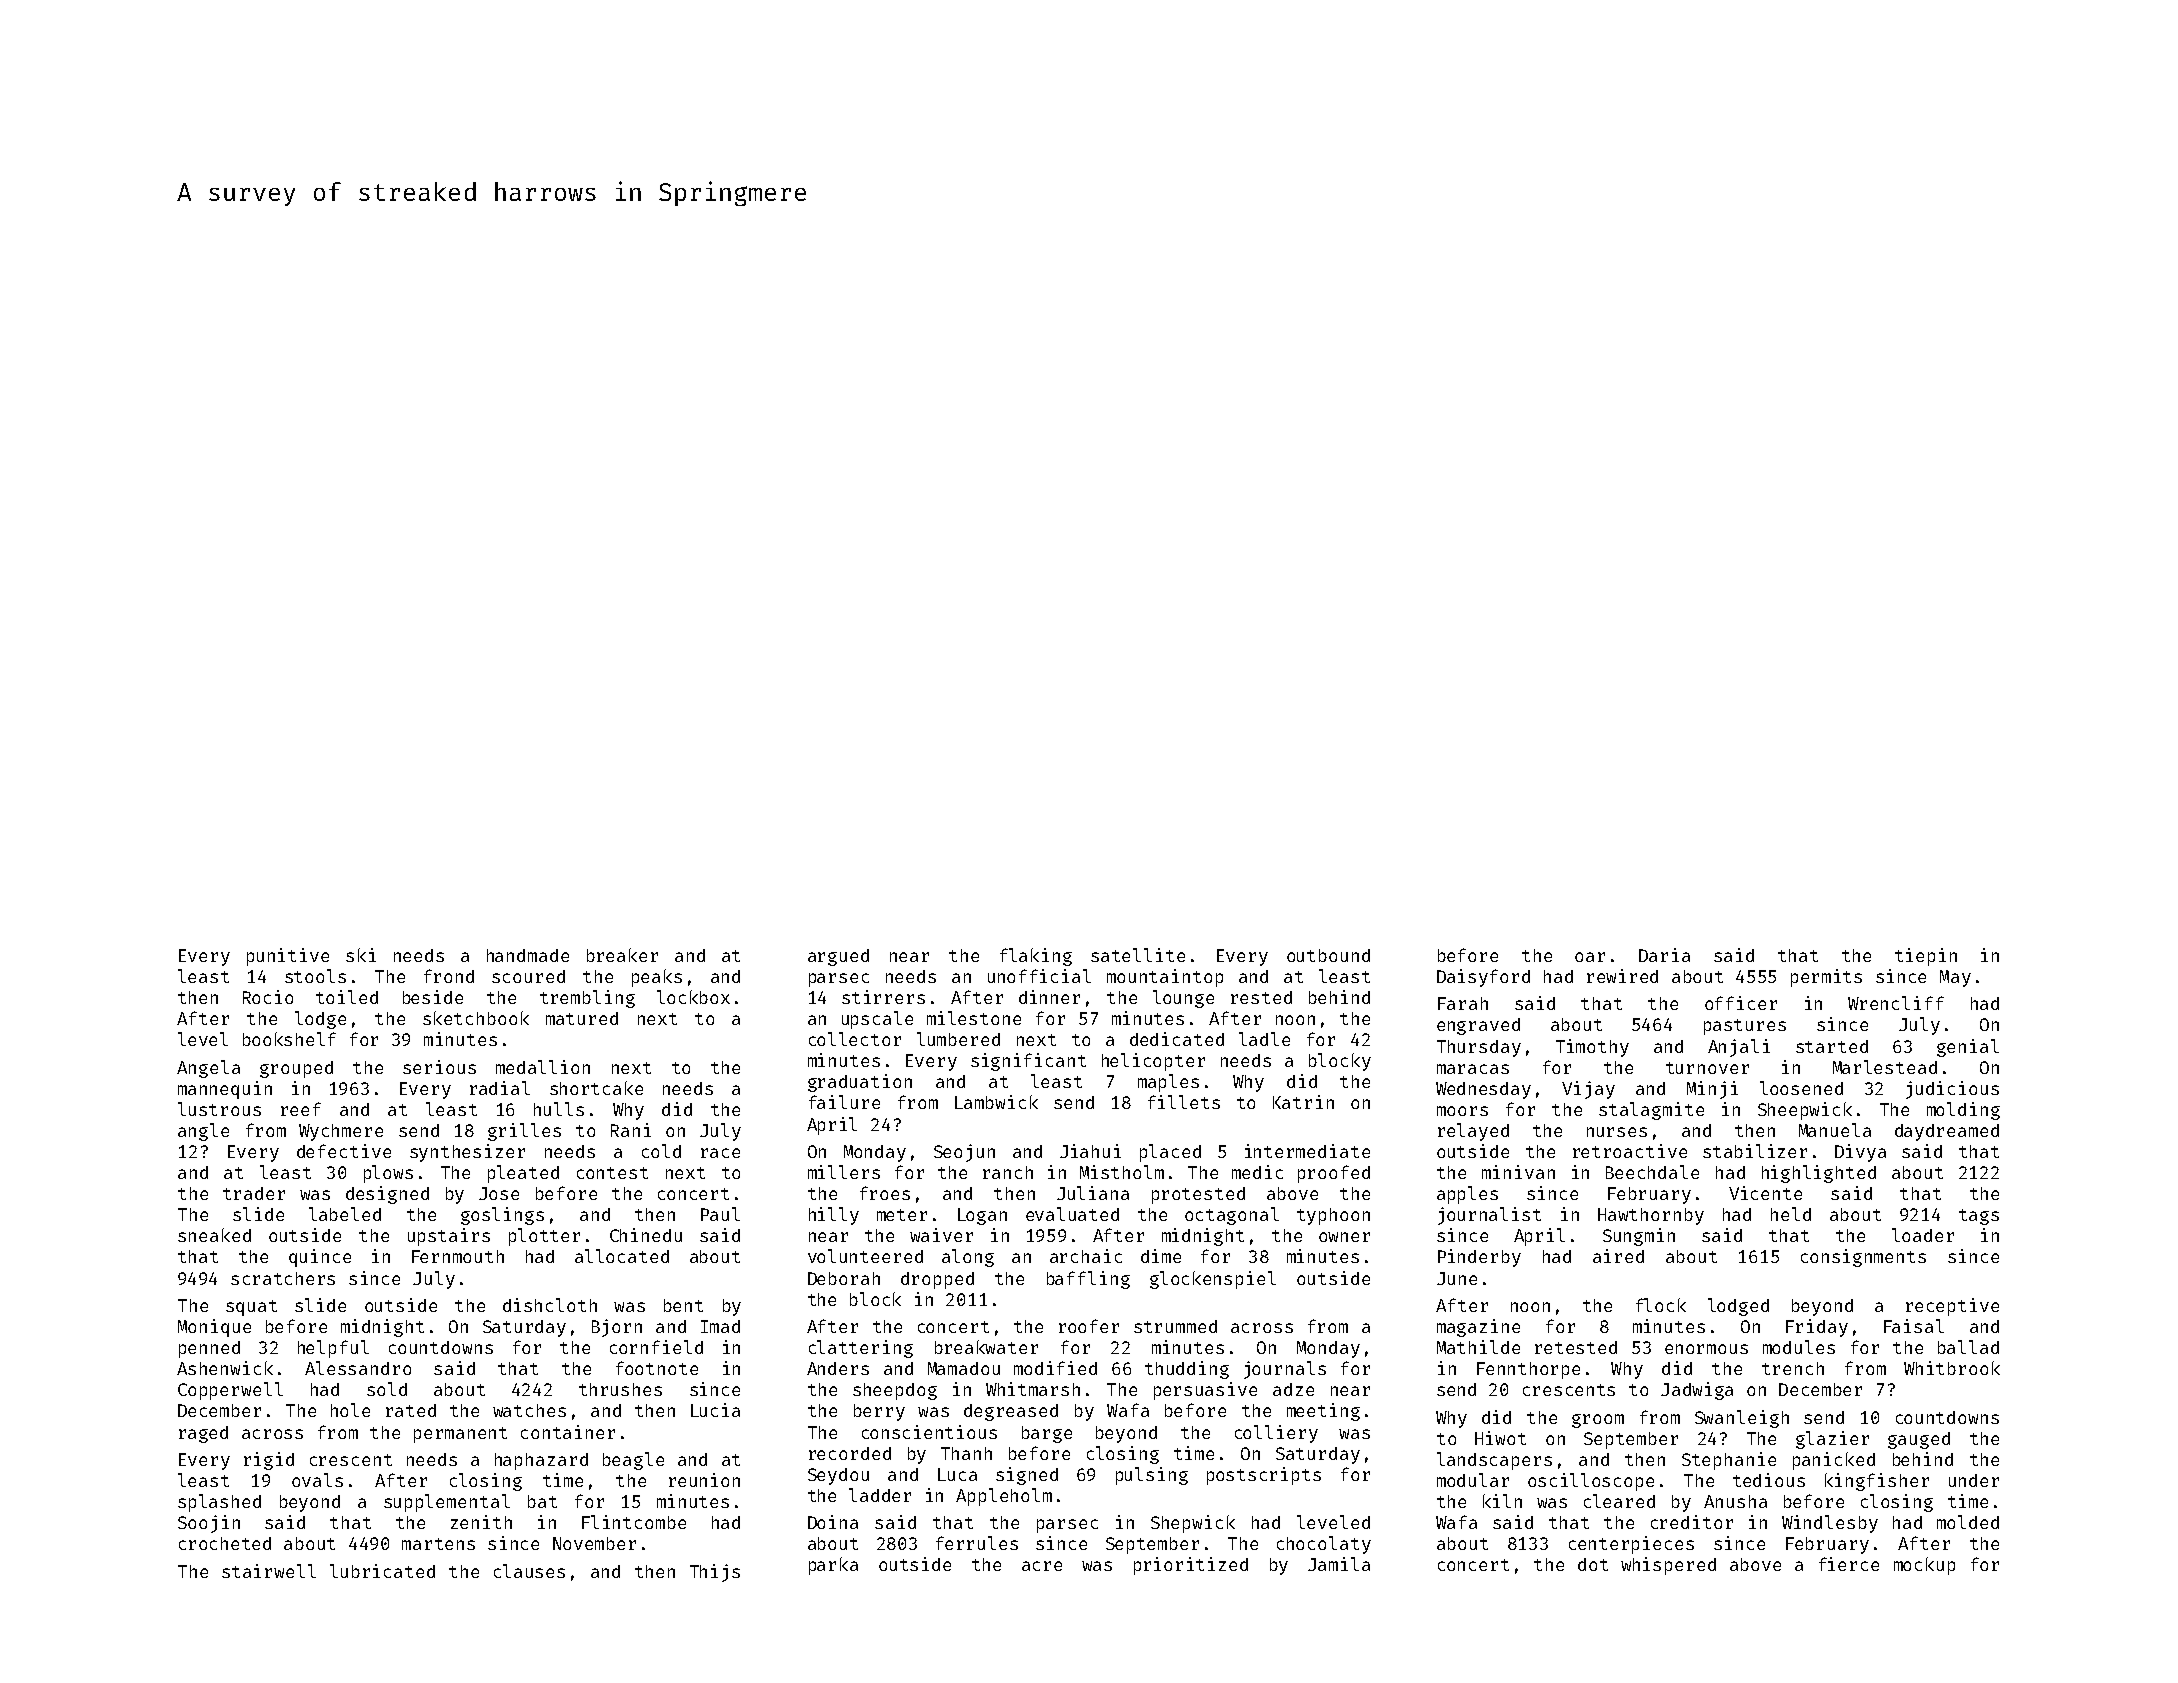 The height and width of the image is (1683, 2178). Describe the element at coordinates (1339, 1564) in the image. I see `Jamila` at that location.
